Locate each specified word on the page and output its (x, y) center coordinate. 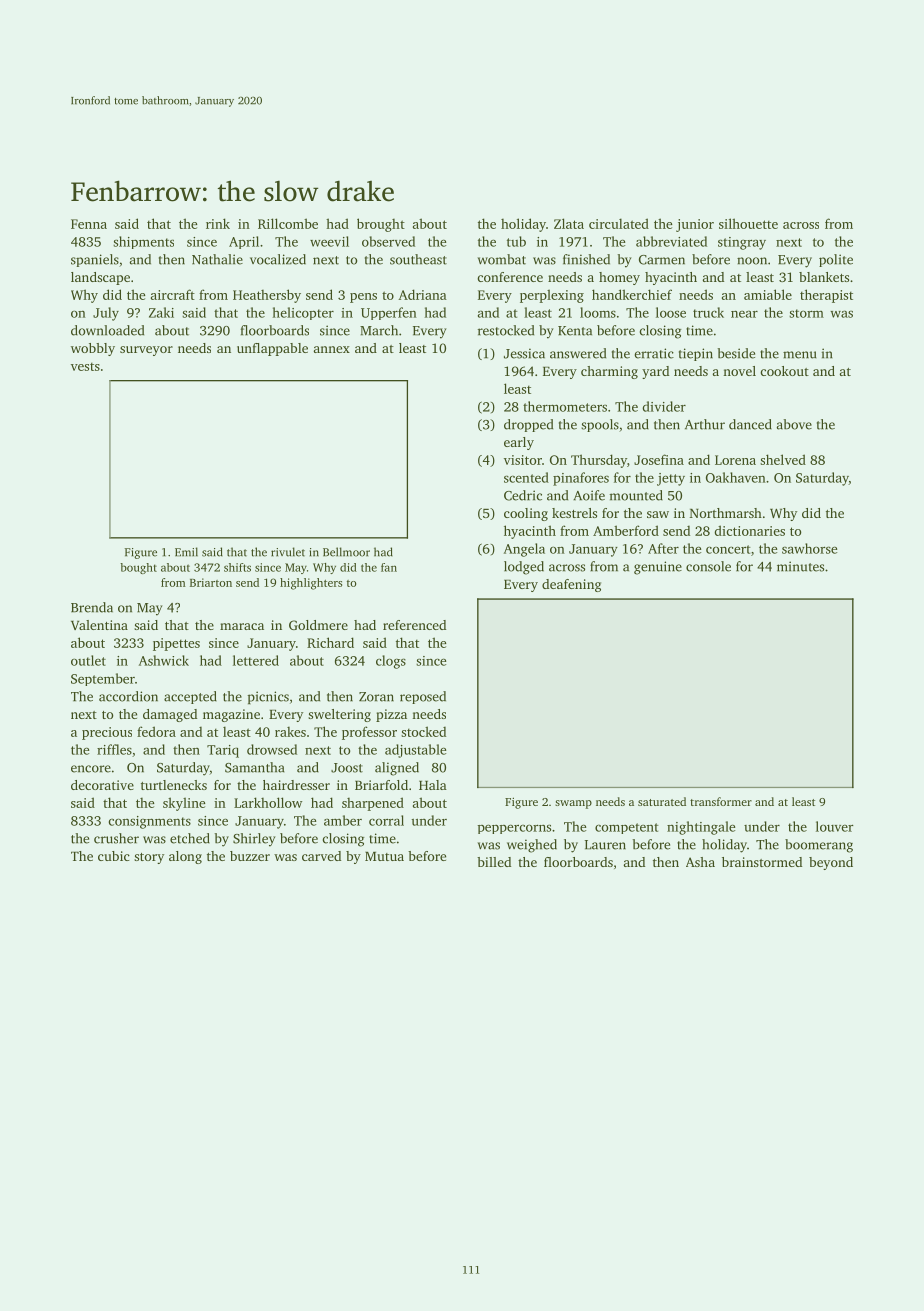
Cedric (523, 495)
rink (218, 223)
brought (381, 225)
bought (138, 568)
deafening (571, 585)
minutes (800, 566)
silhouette (748, 223)
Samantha (254, 767)
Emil (186, 551)
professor (369, 733)
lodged (524, 568)
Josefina (659, 459)
